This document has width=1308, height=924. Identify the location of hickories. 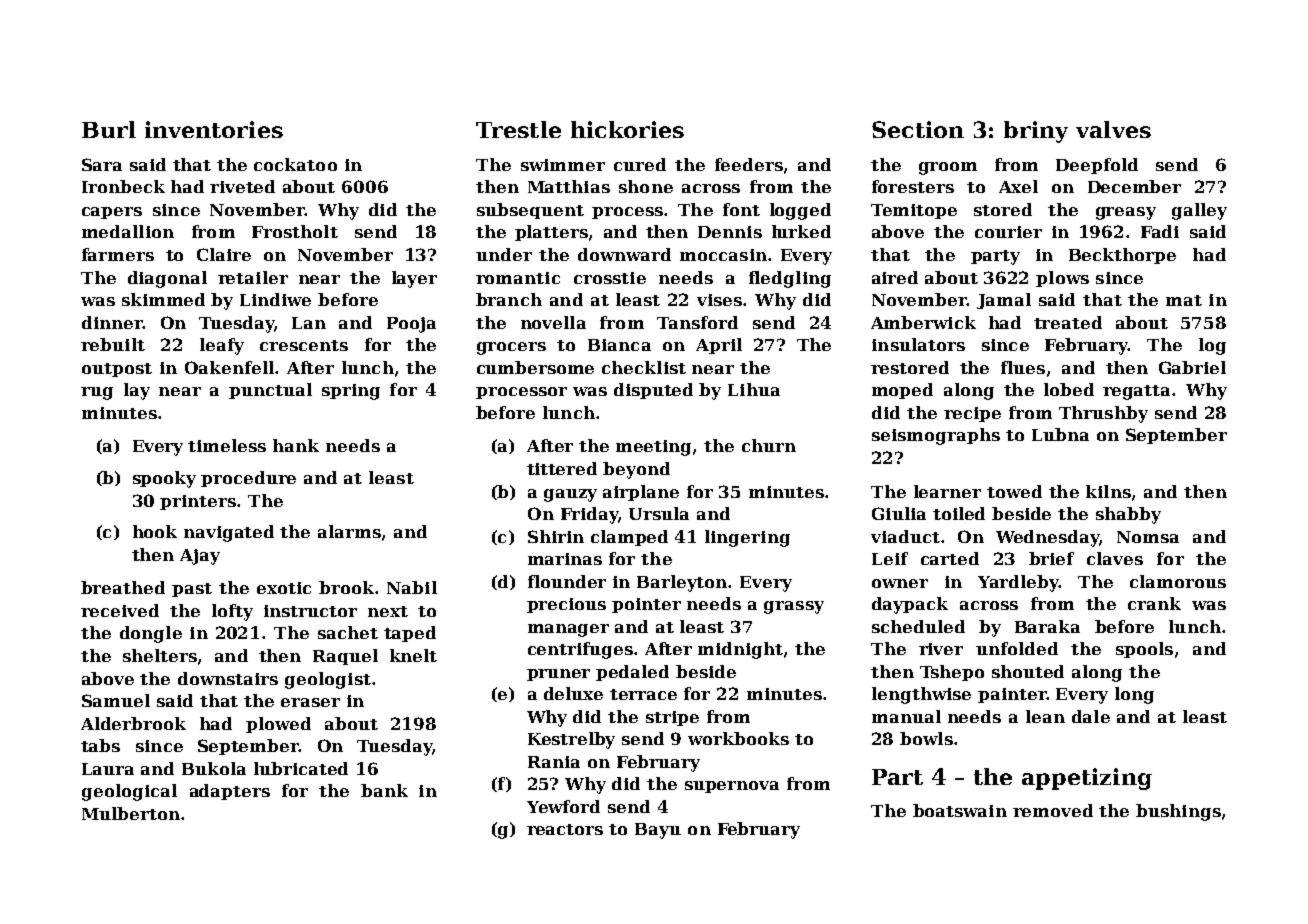
(627, 129).
